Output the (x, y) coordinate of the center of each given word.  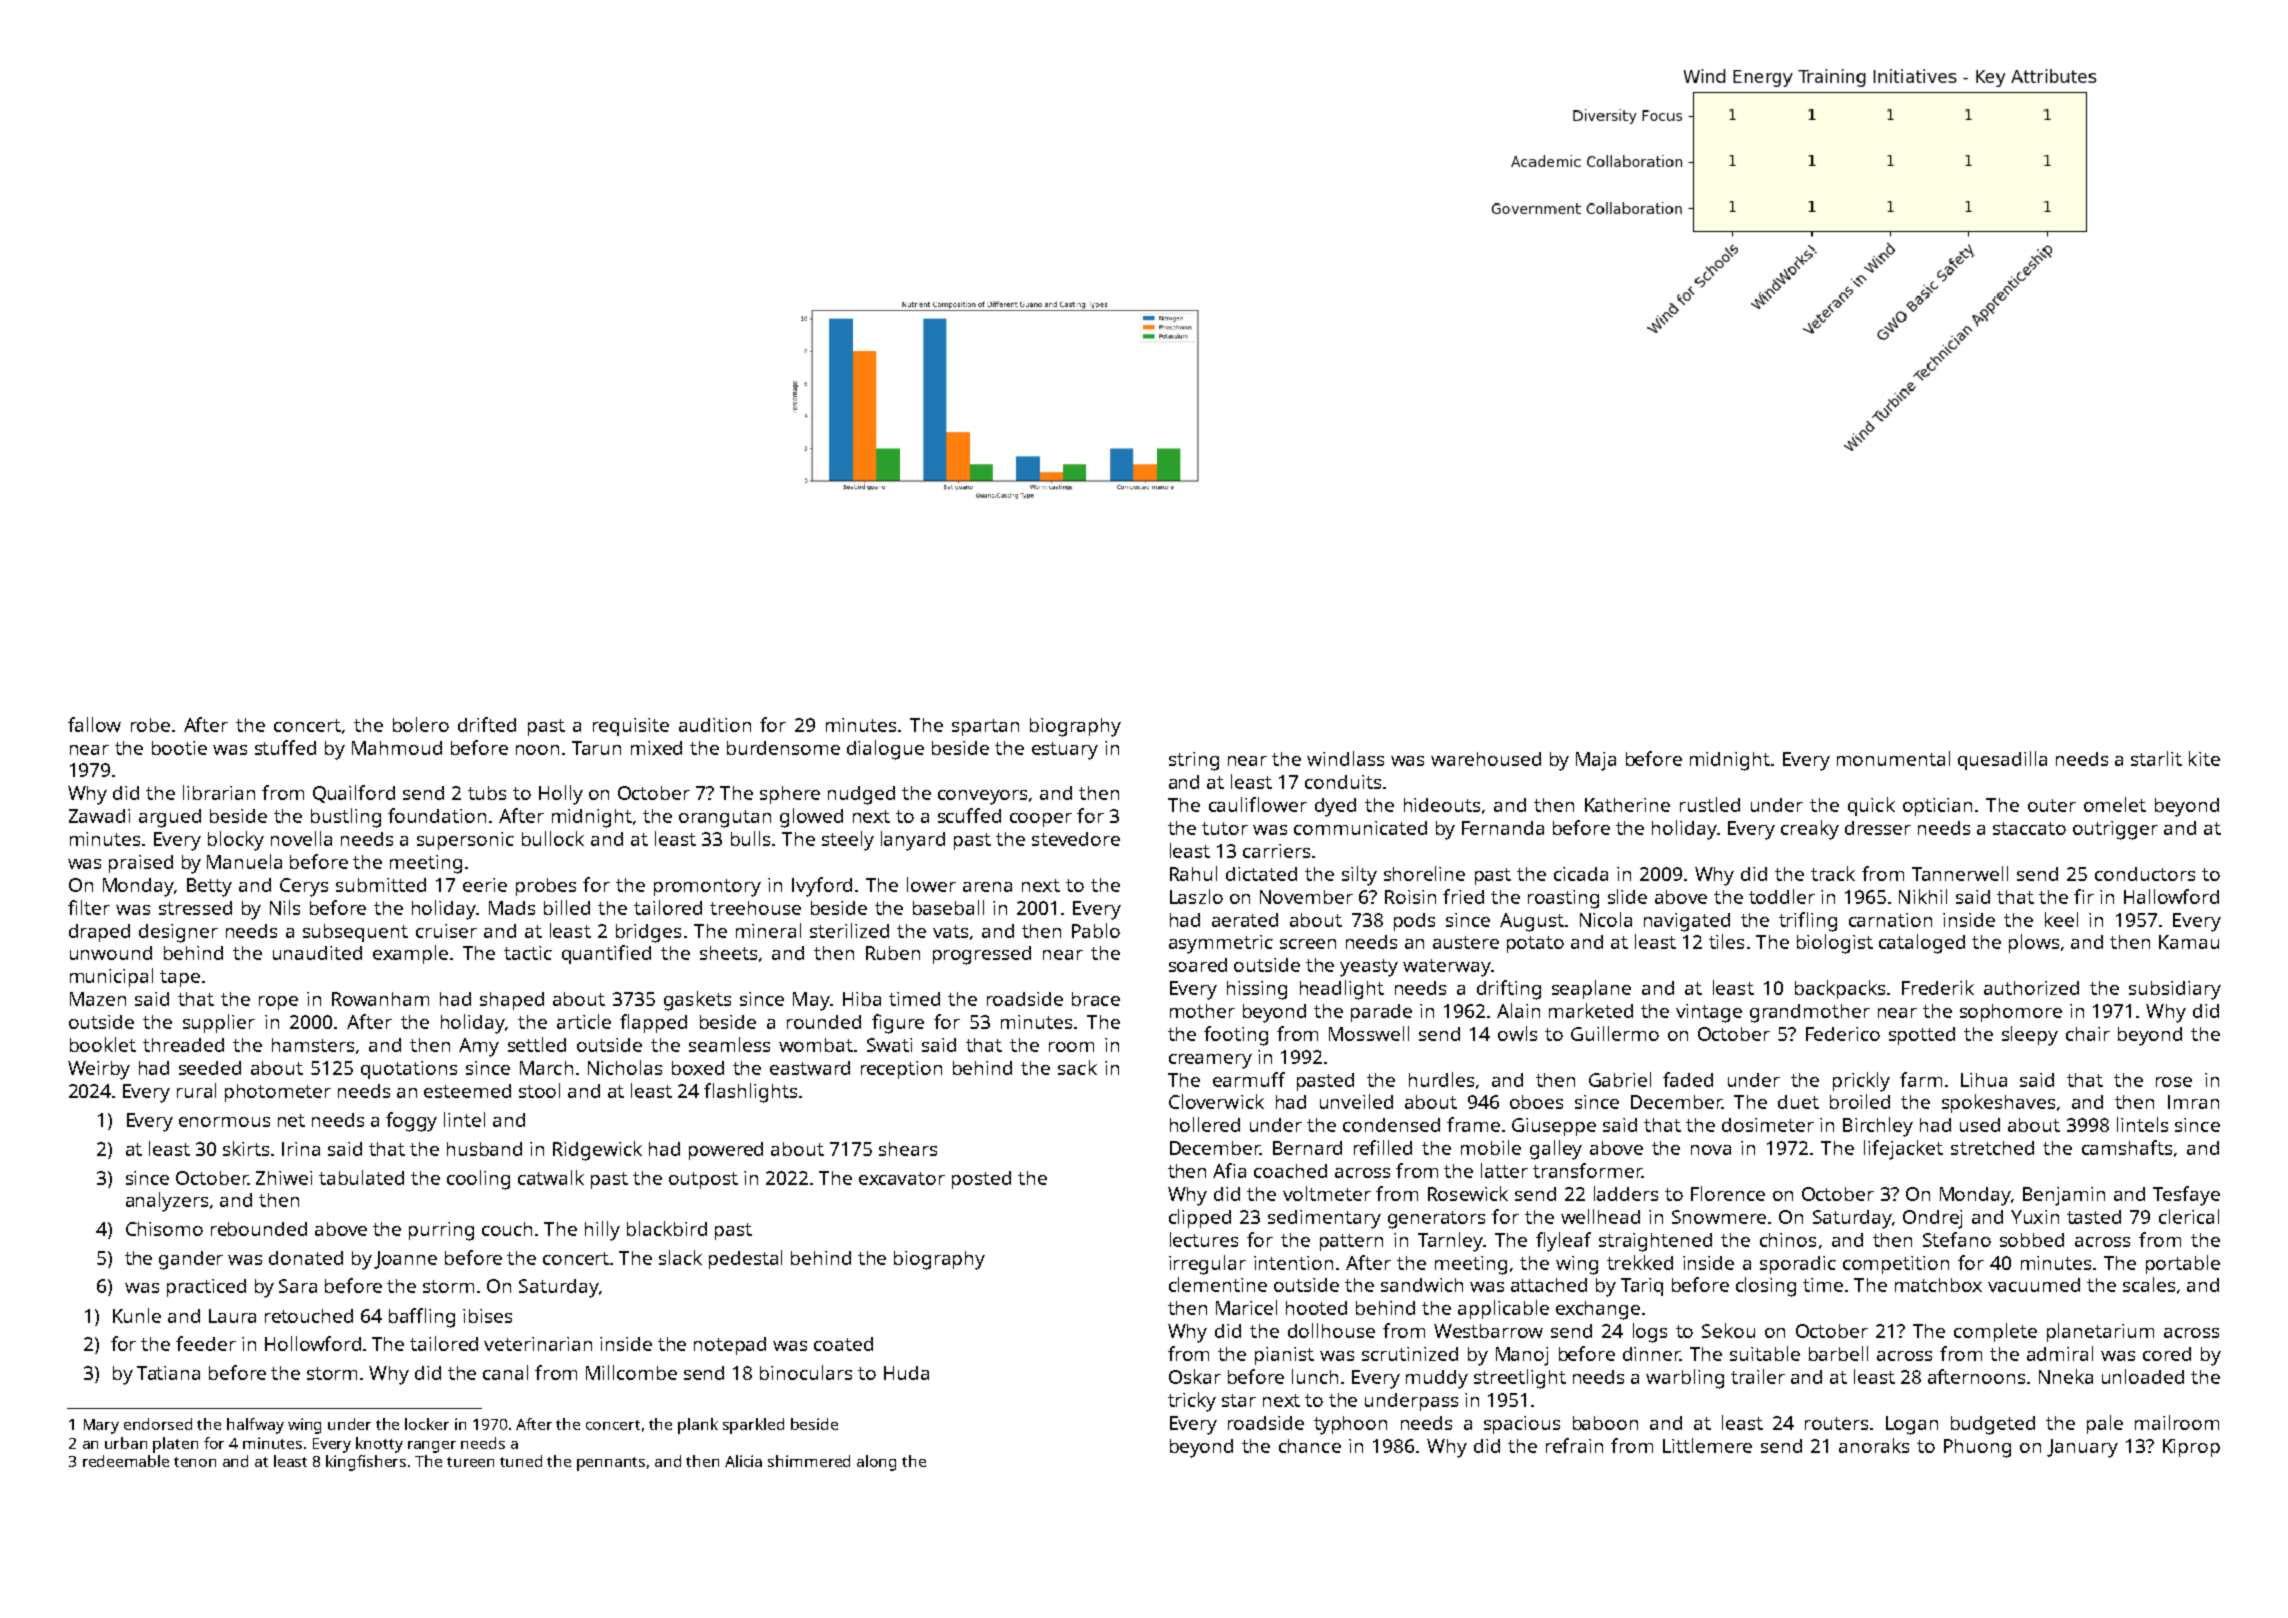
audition (715, 725)
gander (191, 1260)
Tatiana (168, 1373)
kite (2204, 758)
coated (843, 1344)
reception (901, 1070)
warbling (1685, 1379)
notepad (730, 1346)
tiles (1726, 941)
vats (950, 931)
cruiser (446, 931)
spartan (985, 727)
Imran (2193, 1102)
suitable (1765, 1353)
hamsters (313, 1045)
